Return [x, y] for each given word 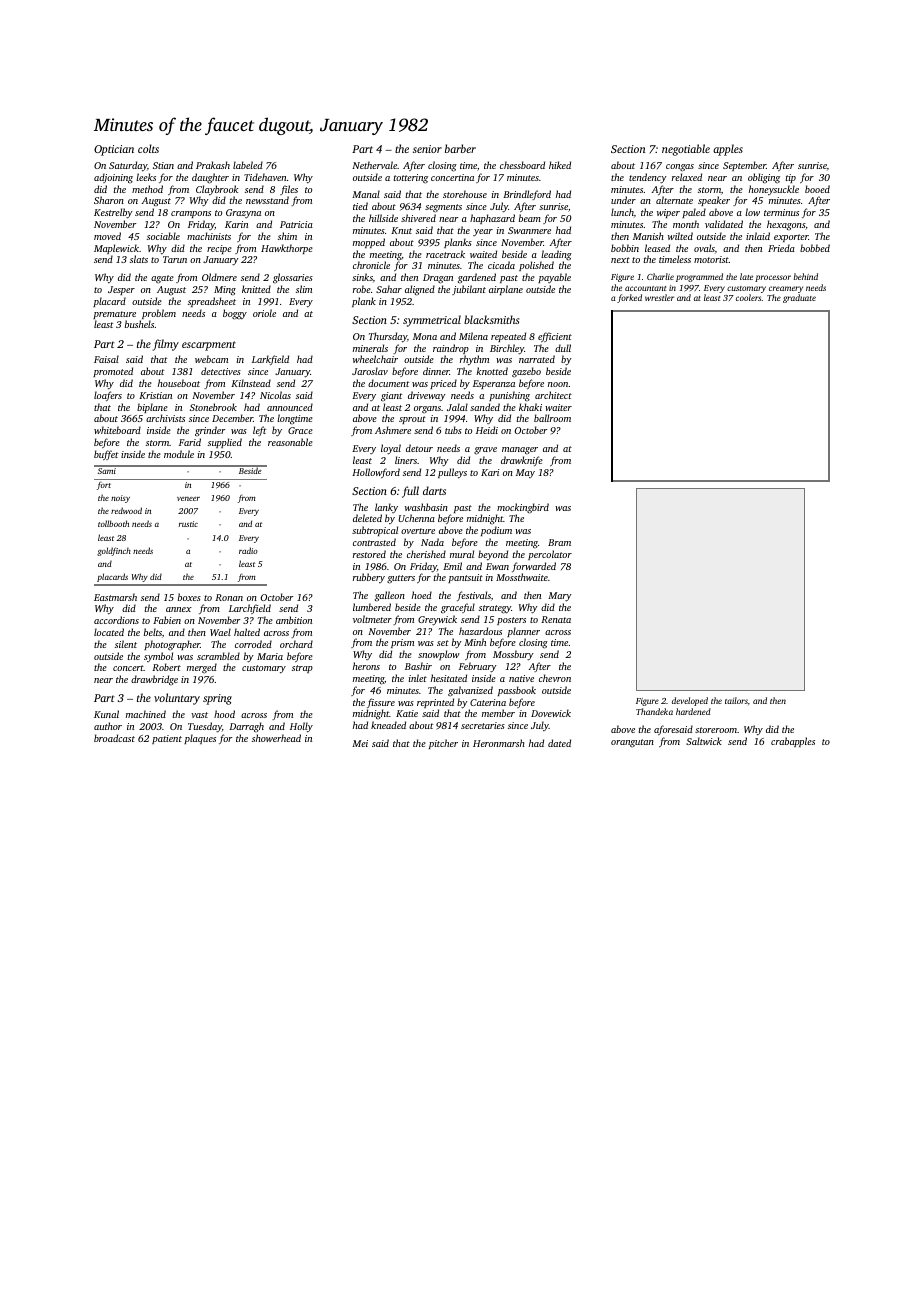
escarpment [209, 346]
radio [248, 550]
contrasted [374, 542]
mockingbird [523, 508]
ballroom [552, 418]
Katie [407, 713]
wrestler [659, 297]
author [108, 726]
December [232, 418]
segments [443, 208]
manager [520, 450]
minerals [370, 348]
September [744, 166]
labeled [248, 165]
